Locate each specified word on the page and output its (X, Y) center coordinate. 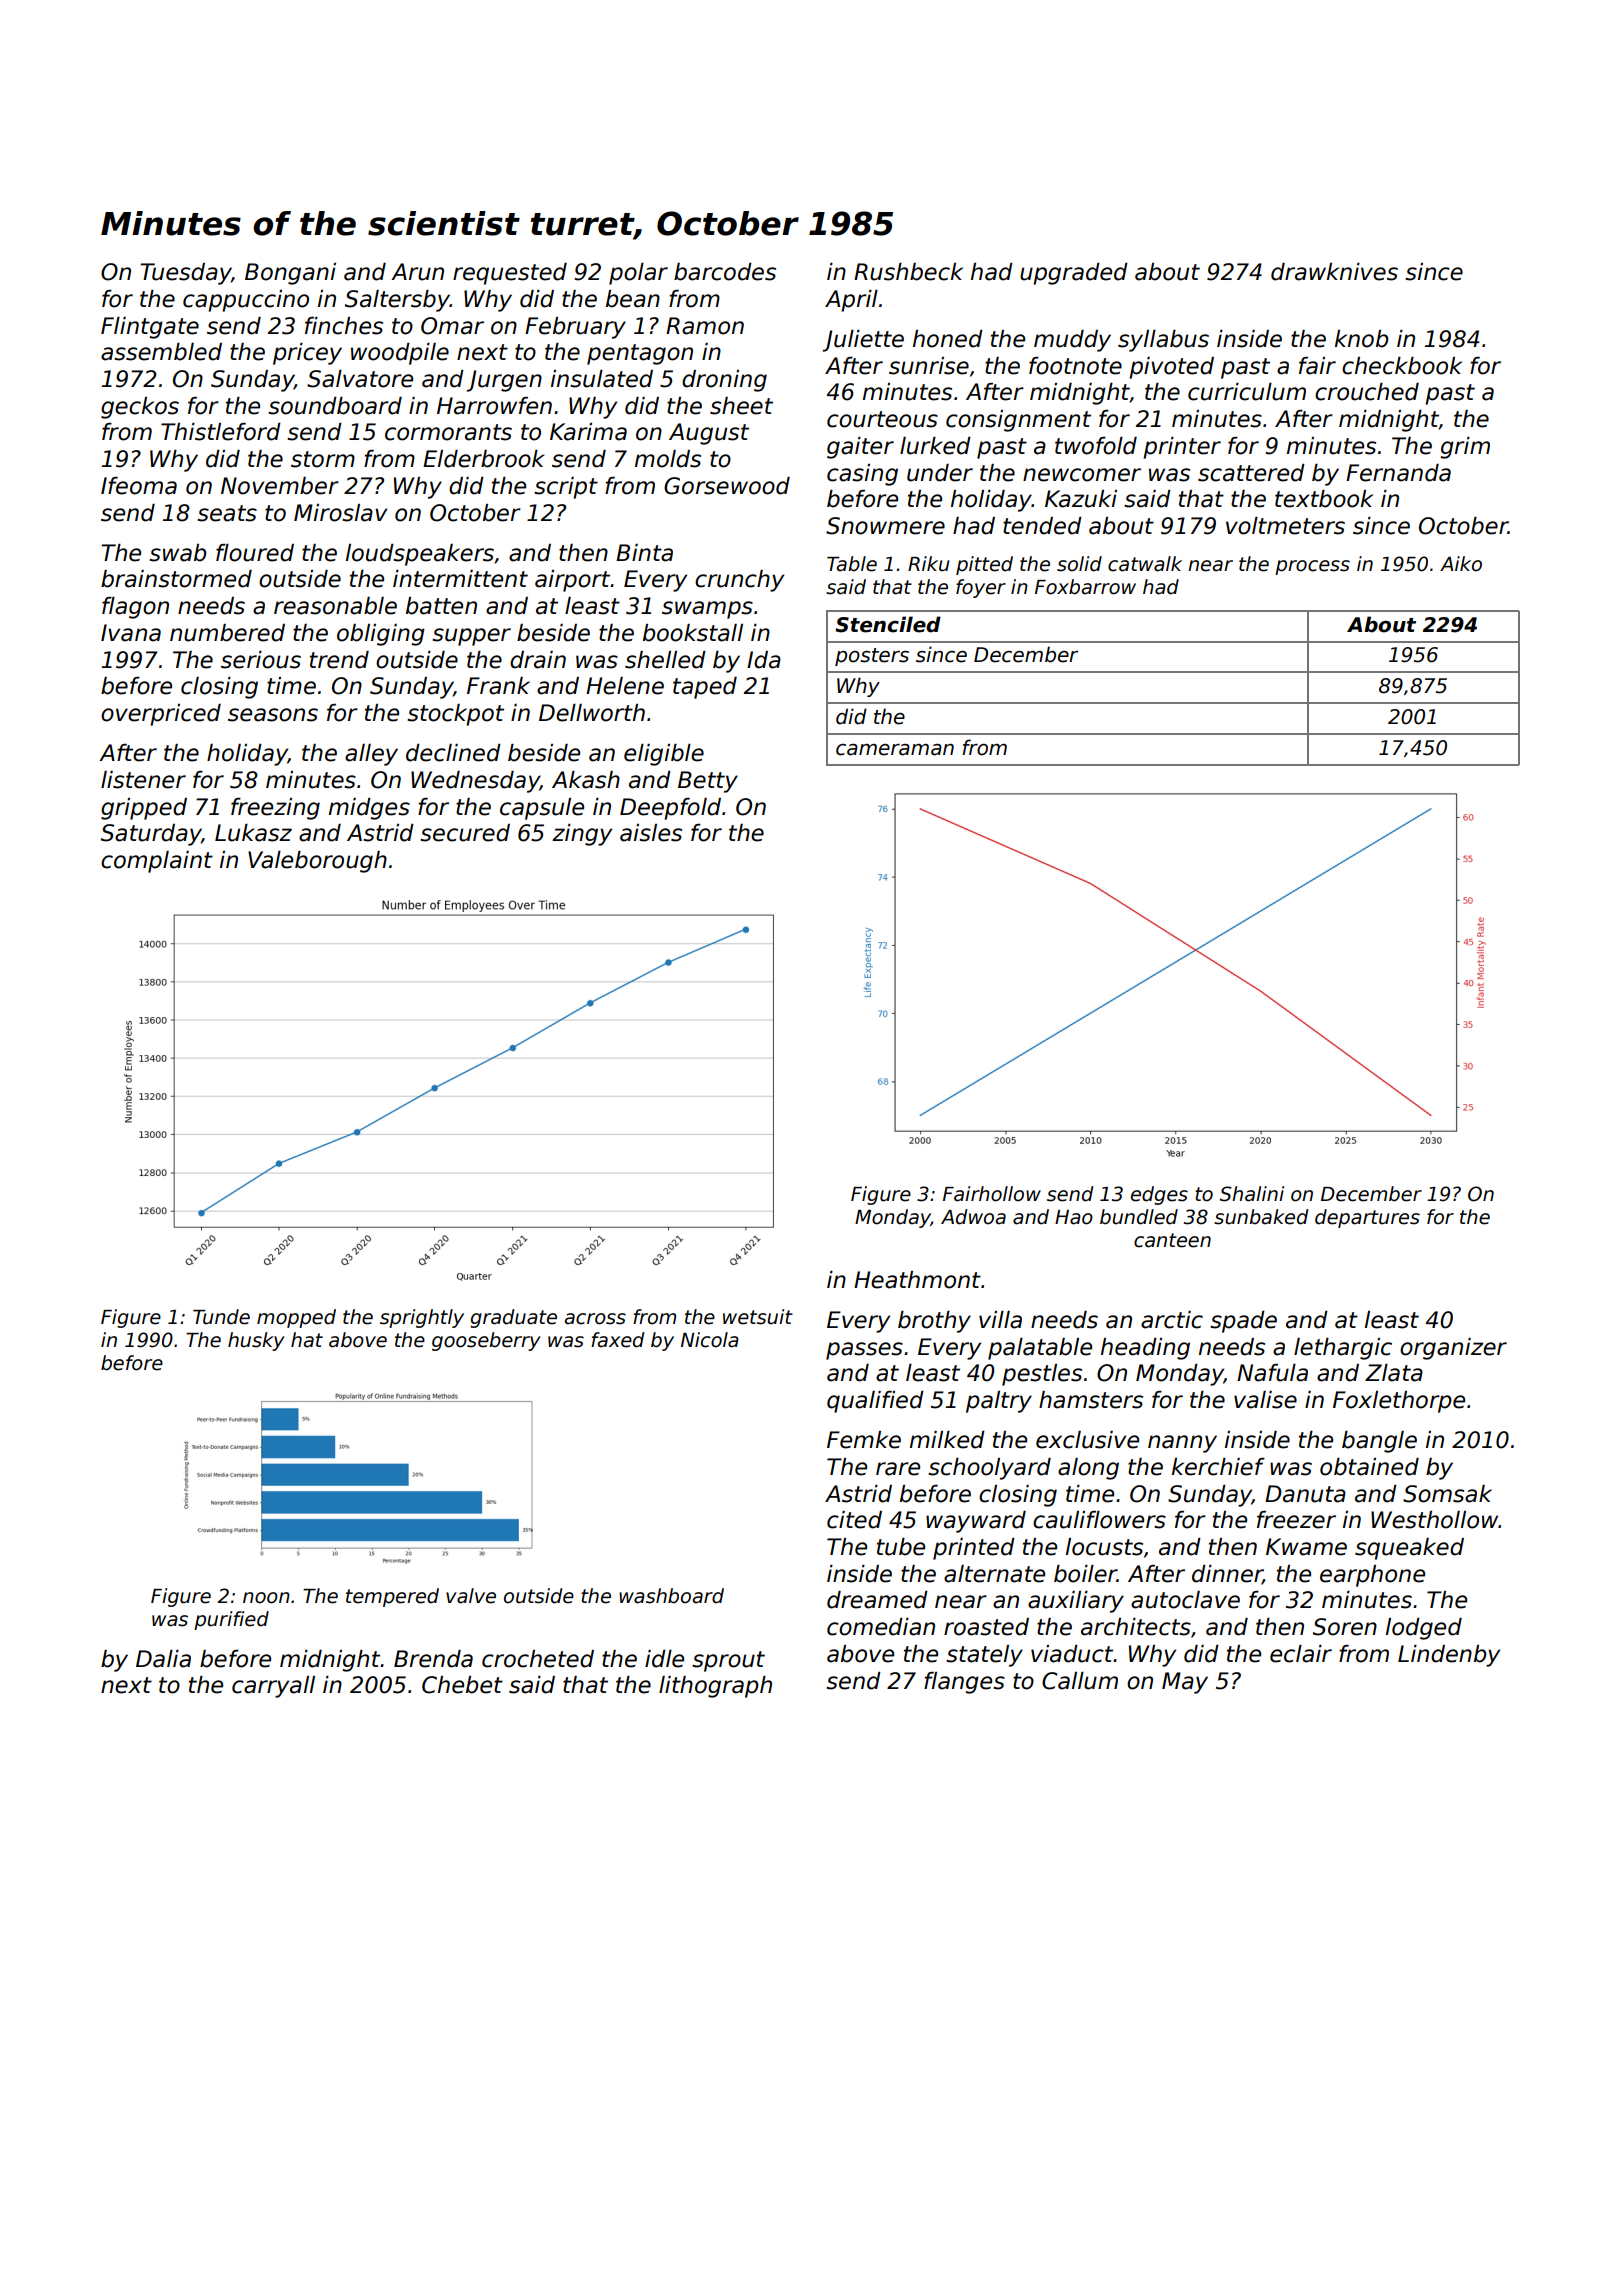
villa (1000, 1320)
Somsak (1447, 1494)
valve (471, 1596)
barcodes (725, 272)
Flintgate (150, 328)
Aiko (1461, 564)
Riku (928, 564)
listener (143, 780)
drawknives (1334, 272)
